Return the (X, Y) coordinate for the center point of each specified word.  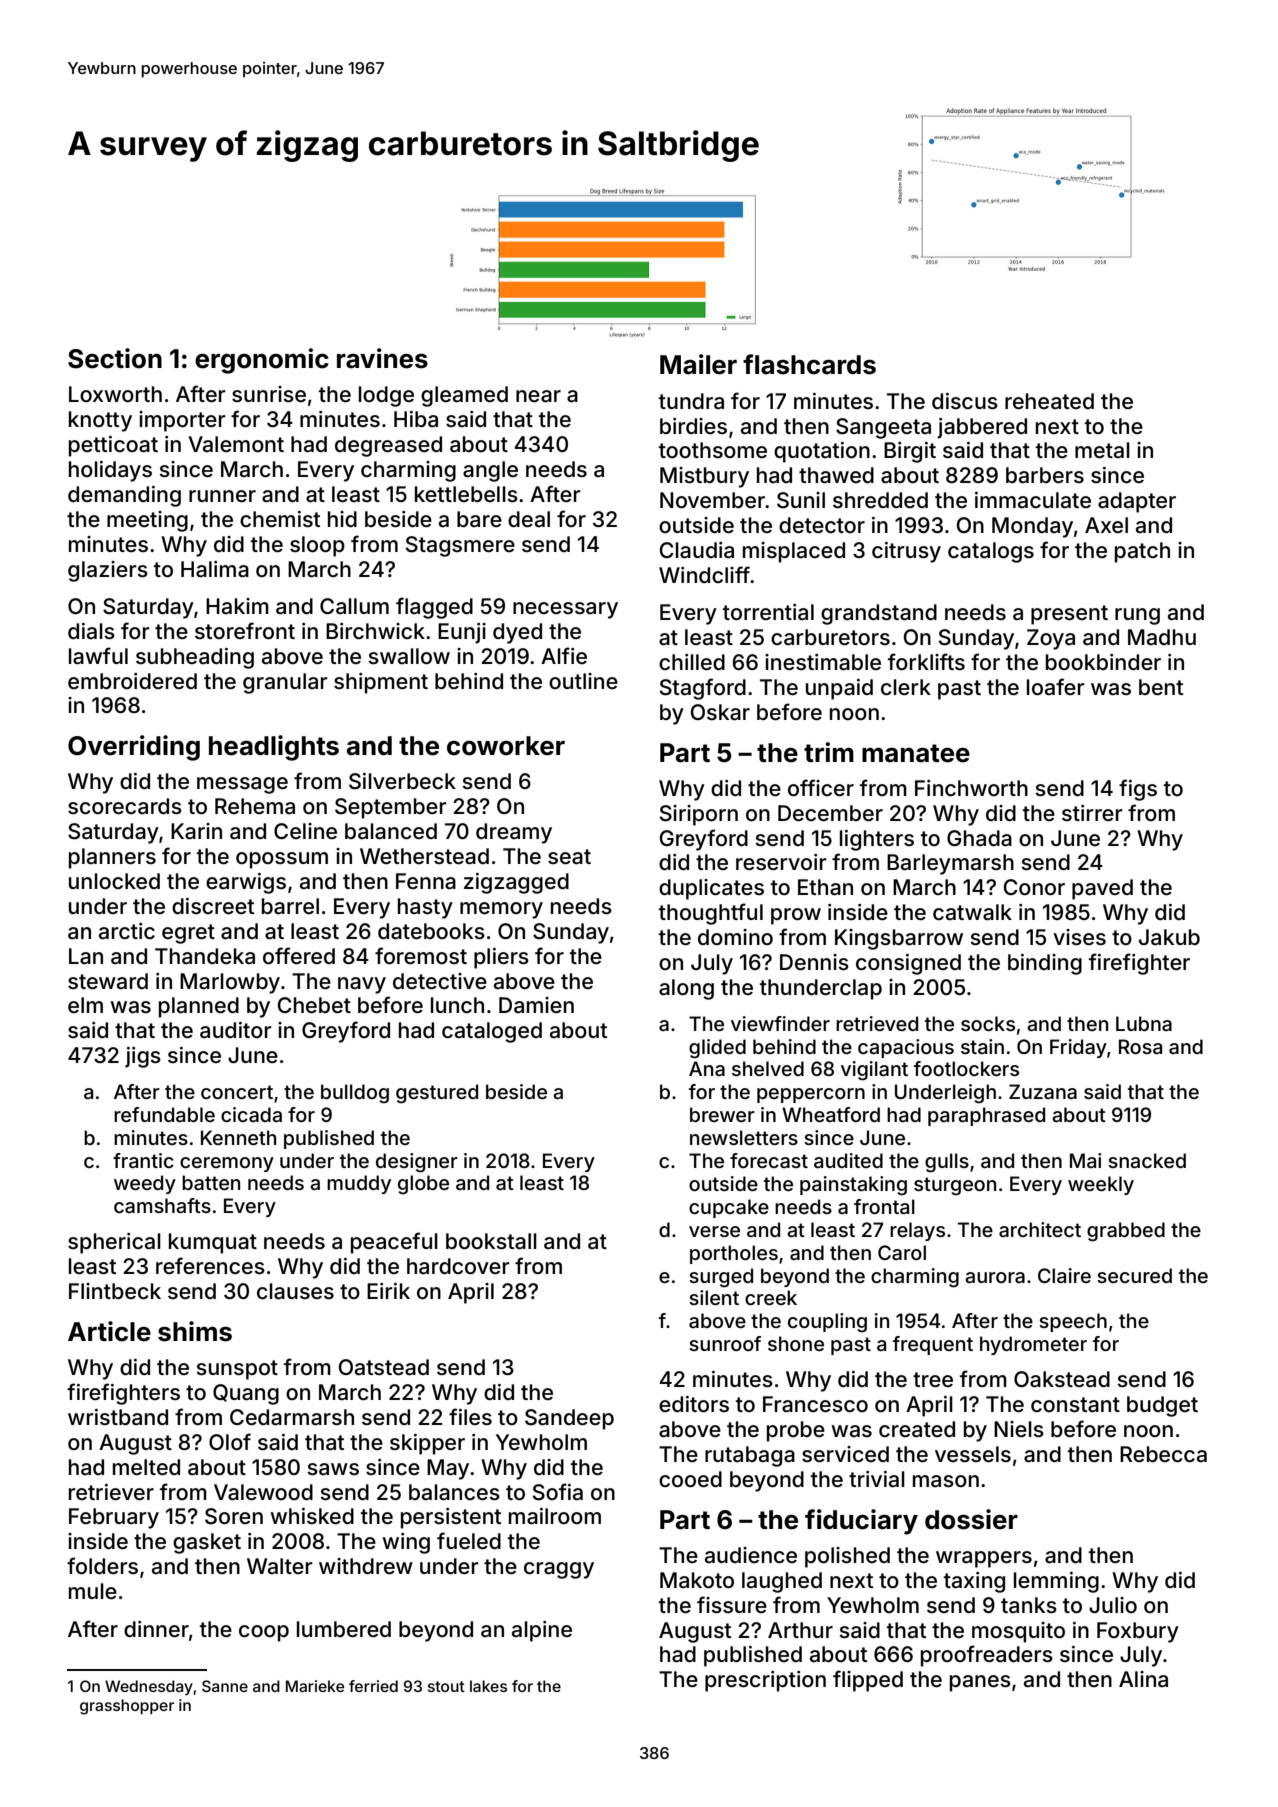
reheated (1049, 401)
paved (1102, 889)
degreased (388, 446)
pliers (501, 958)
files (470, 1416)
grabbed (1126, 1232)
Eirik (388, 1291)
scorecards (125, 806)
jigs (143, 1057)
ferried (373, 1686)
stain (982, 1046)
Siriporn (699, 815)
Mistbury (704, 477)
